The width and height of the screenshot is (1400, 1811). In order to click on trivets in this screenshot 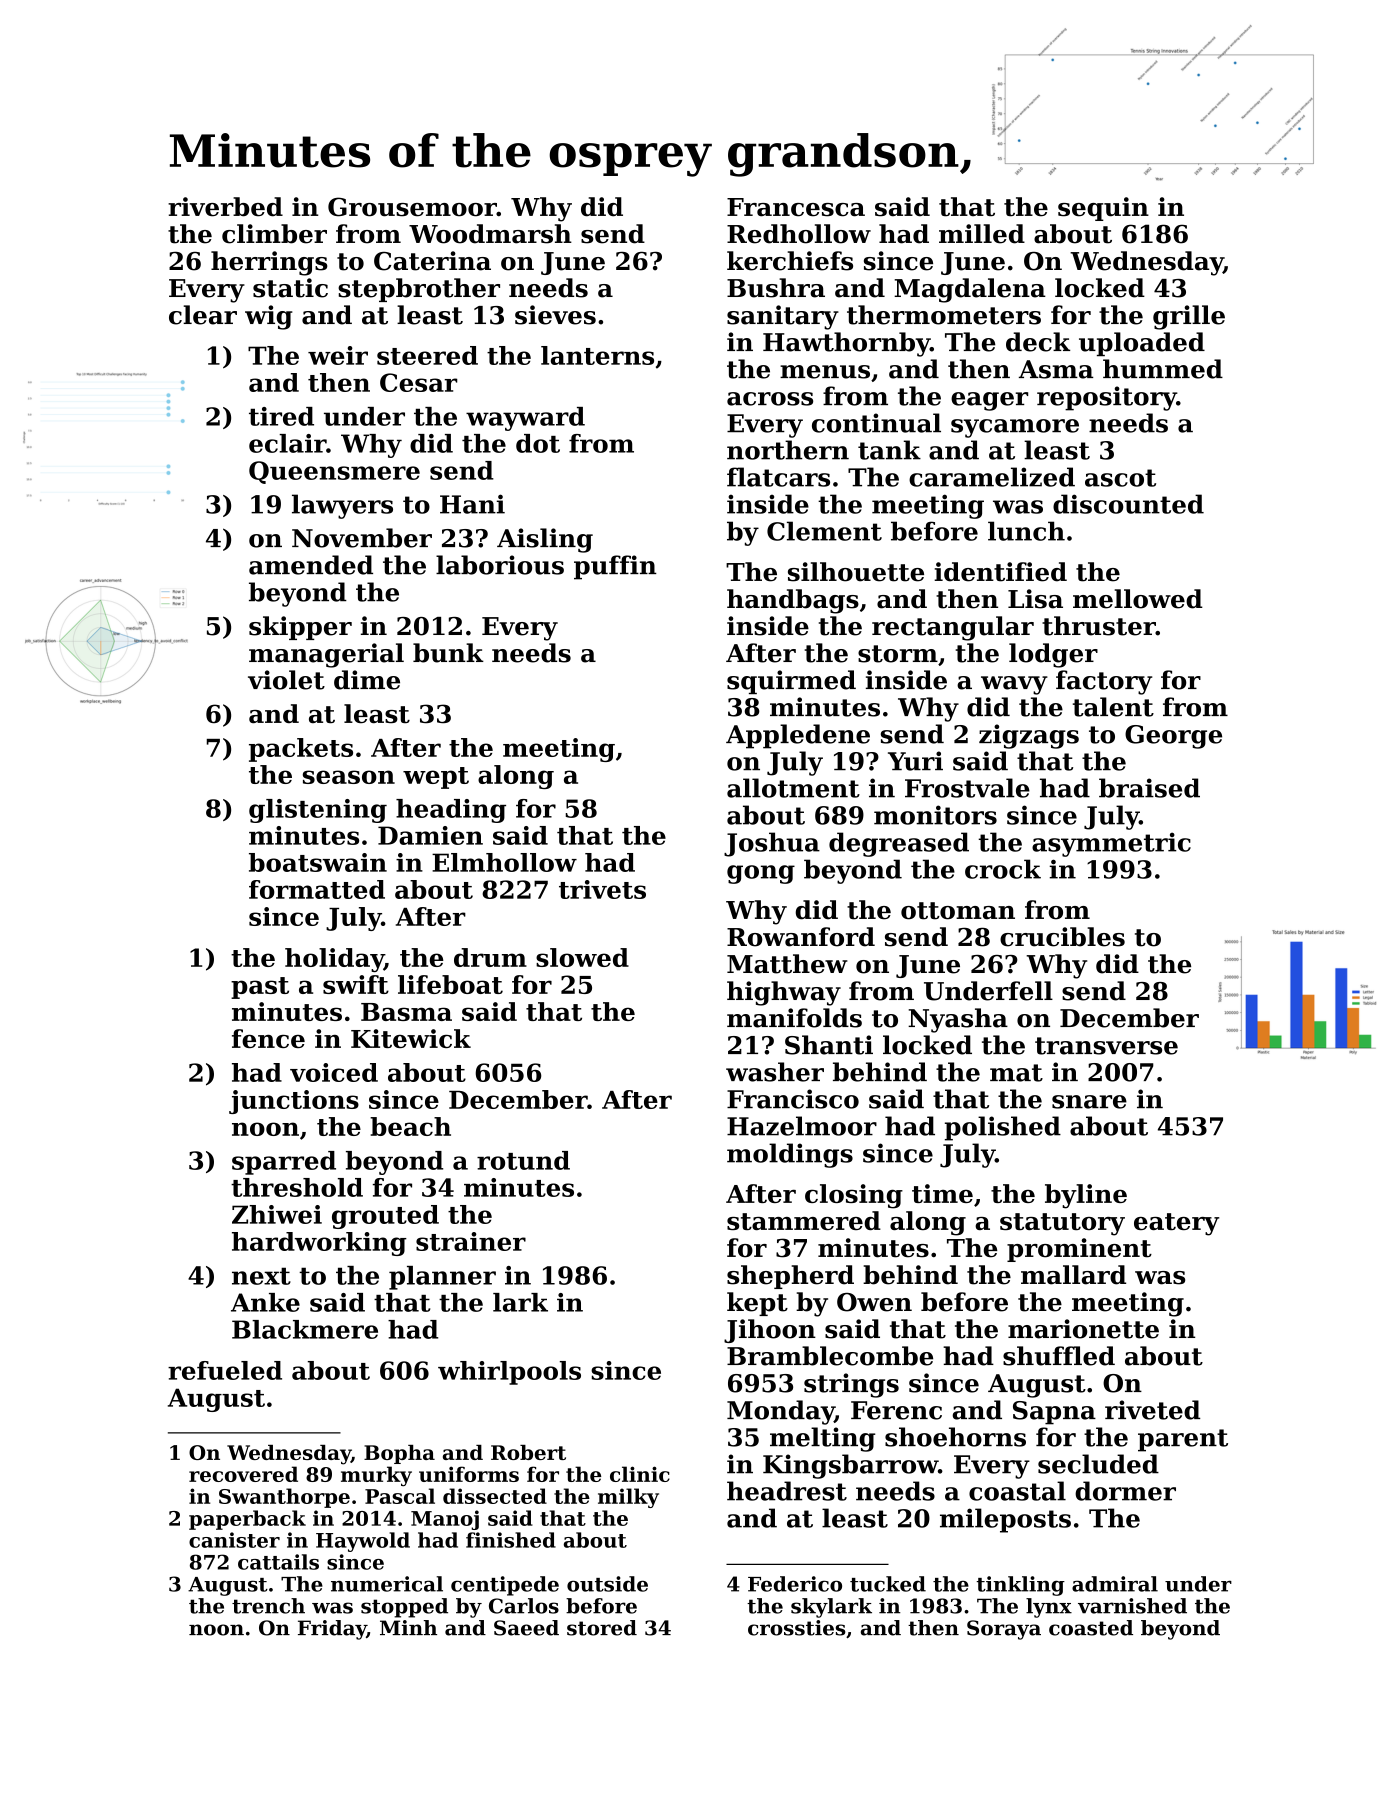, I will do `click(602, 889)`.
